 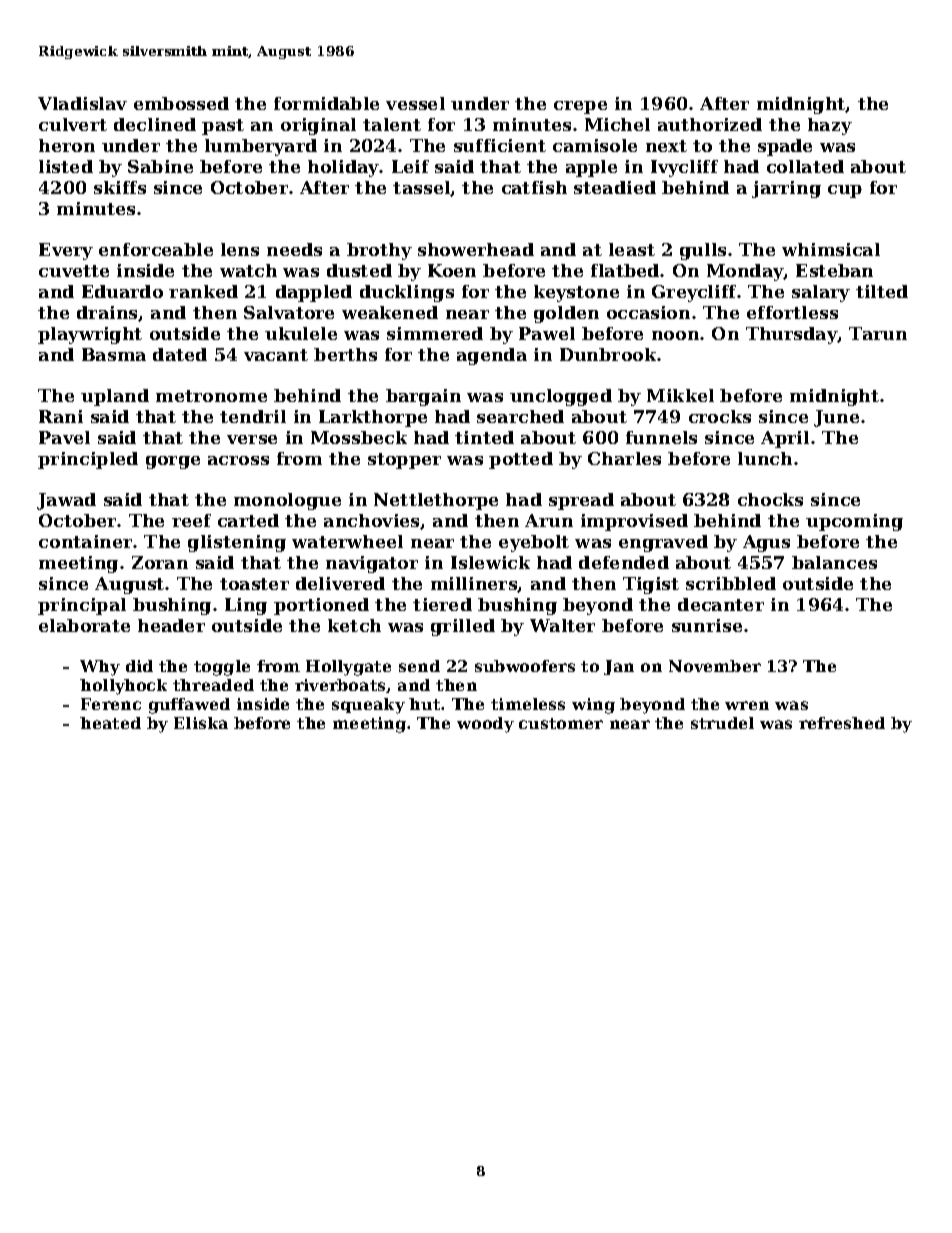 What do you see at coordinates (765, 458) in the screenshot?
I see `lunch` at bounding box center [765, 458].
